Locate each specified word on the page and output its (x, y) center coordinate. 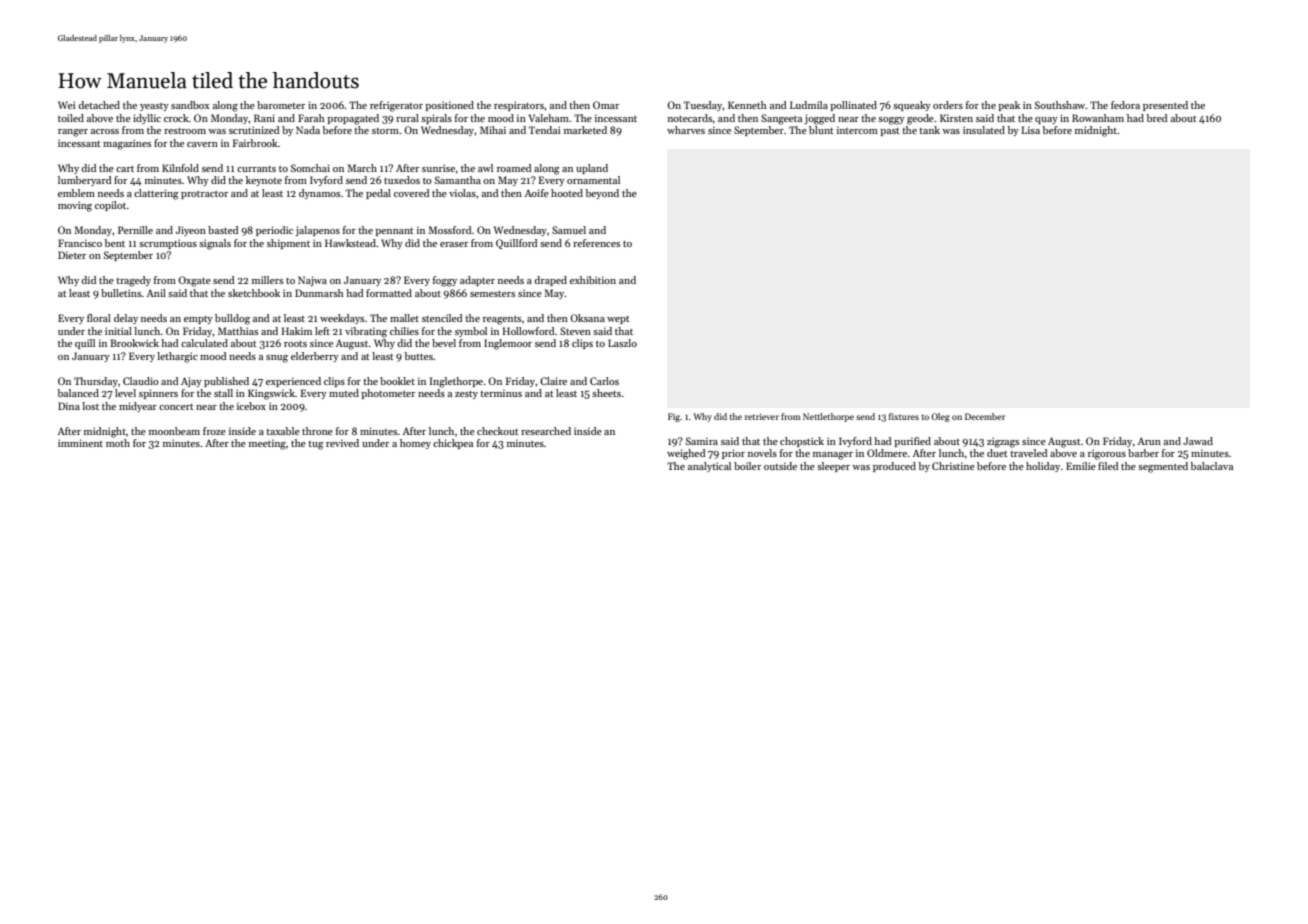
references (596, 243)
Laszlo (622, 343)
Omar (606, 105)
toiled (71, 118)
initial (118, 331)
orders (948, 105)
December (985, 416)
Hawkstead (350, 243)
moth (118, 443)
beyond (602, 194)
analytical (709, 467)
